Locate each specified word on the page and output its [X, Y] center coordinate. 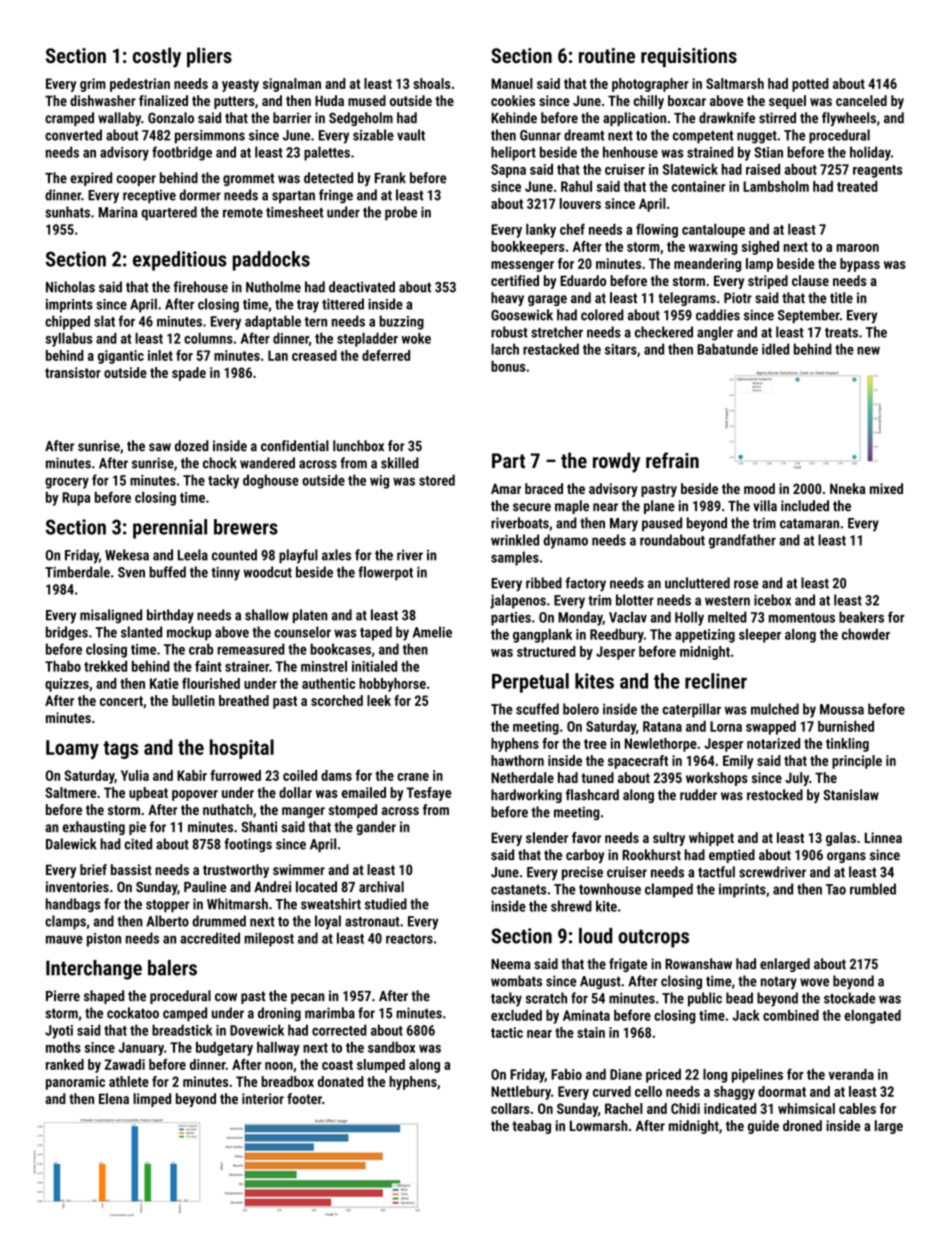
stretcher [557, 332]
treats [841, 333]
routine [607, 55]
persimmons [210, 137]
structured [546, 651]
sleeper [760, 636]
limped [152, 1100]
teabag [531, 1127]
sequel [787, 102]
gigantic [121, 357]
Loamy [72, 749]
